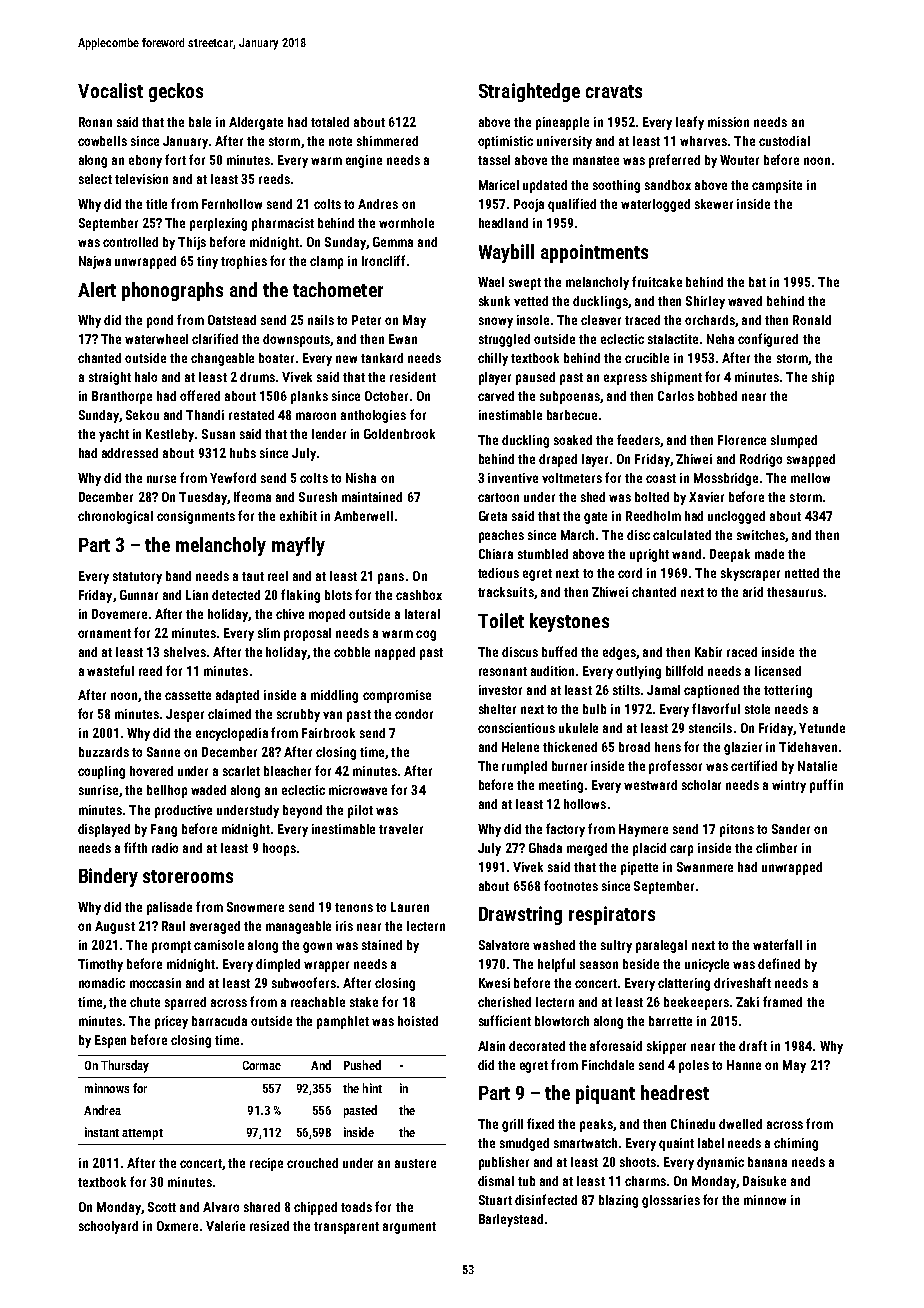 The width and height of the screenshot is (924, 1308). I want to click on carved, so click(496, 396).
